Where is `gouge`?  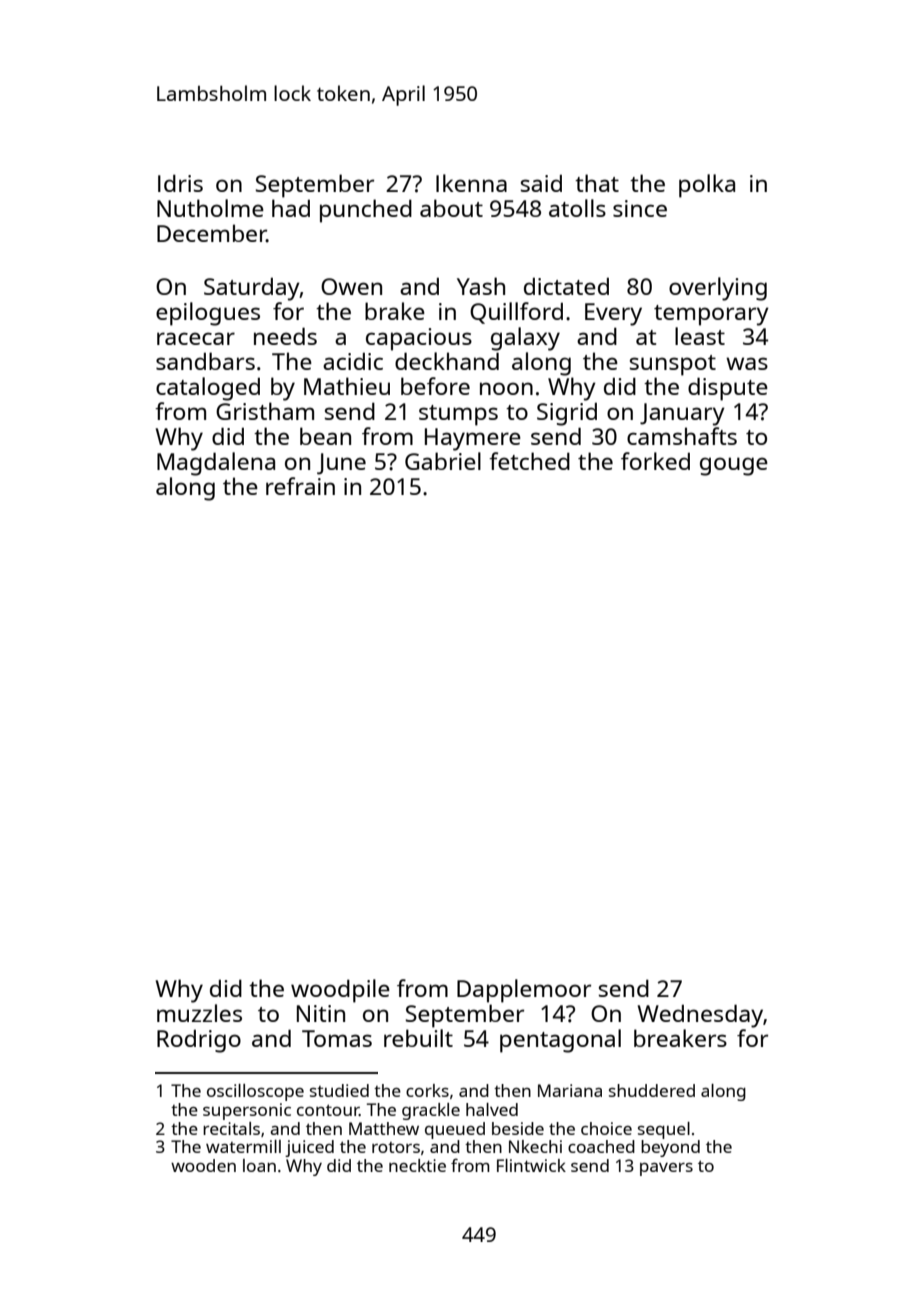
gouge is located at coordinates (734, 466).
